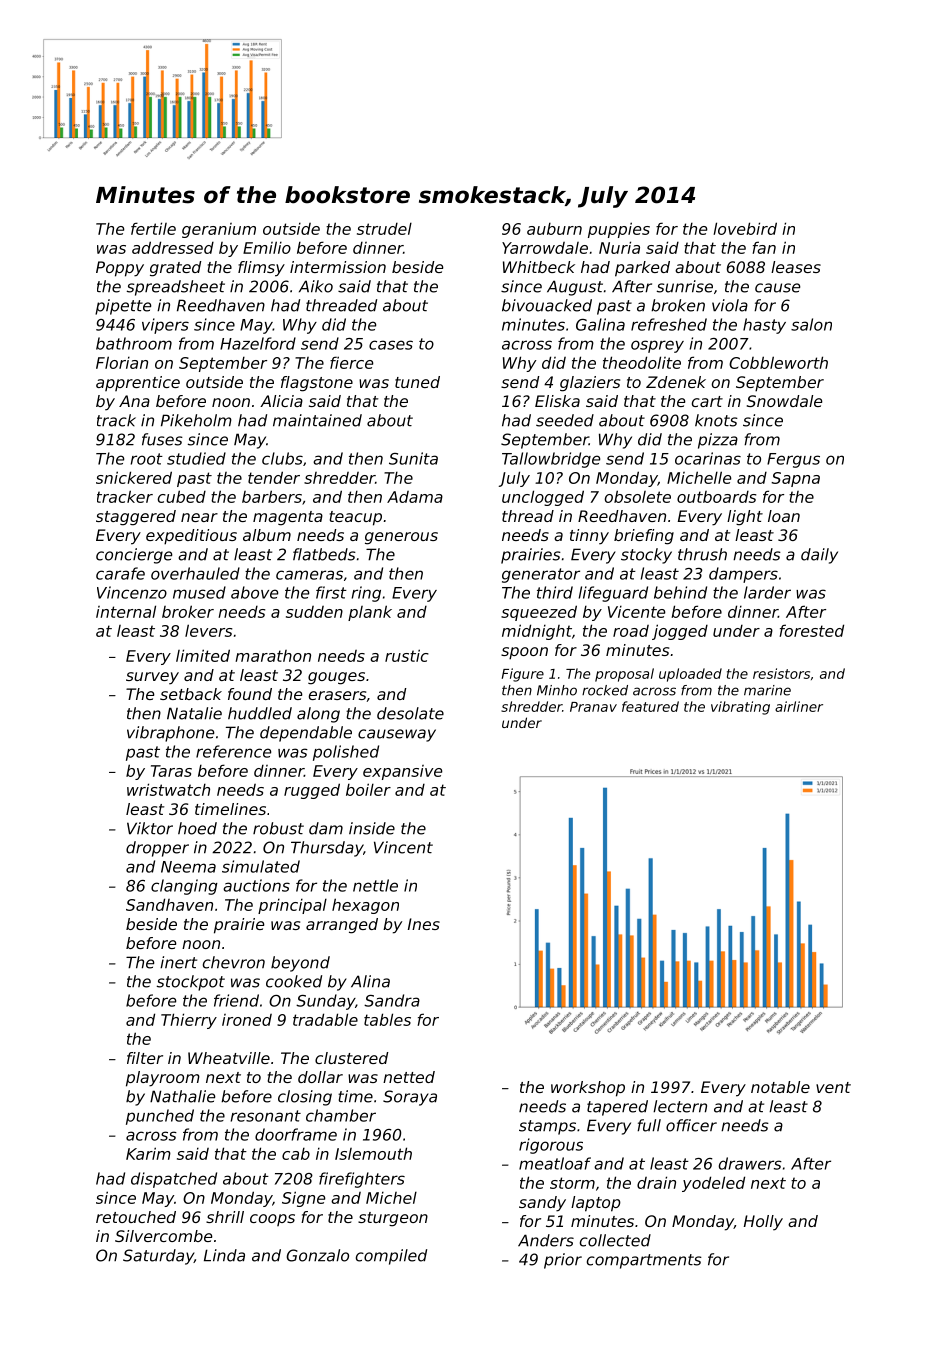 The width and height of the screenshot is (948, 1346). I want to click on Sandhaven, so click(169, 904).
